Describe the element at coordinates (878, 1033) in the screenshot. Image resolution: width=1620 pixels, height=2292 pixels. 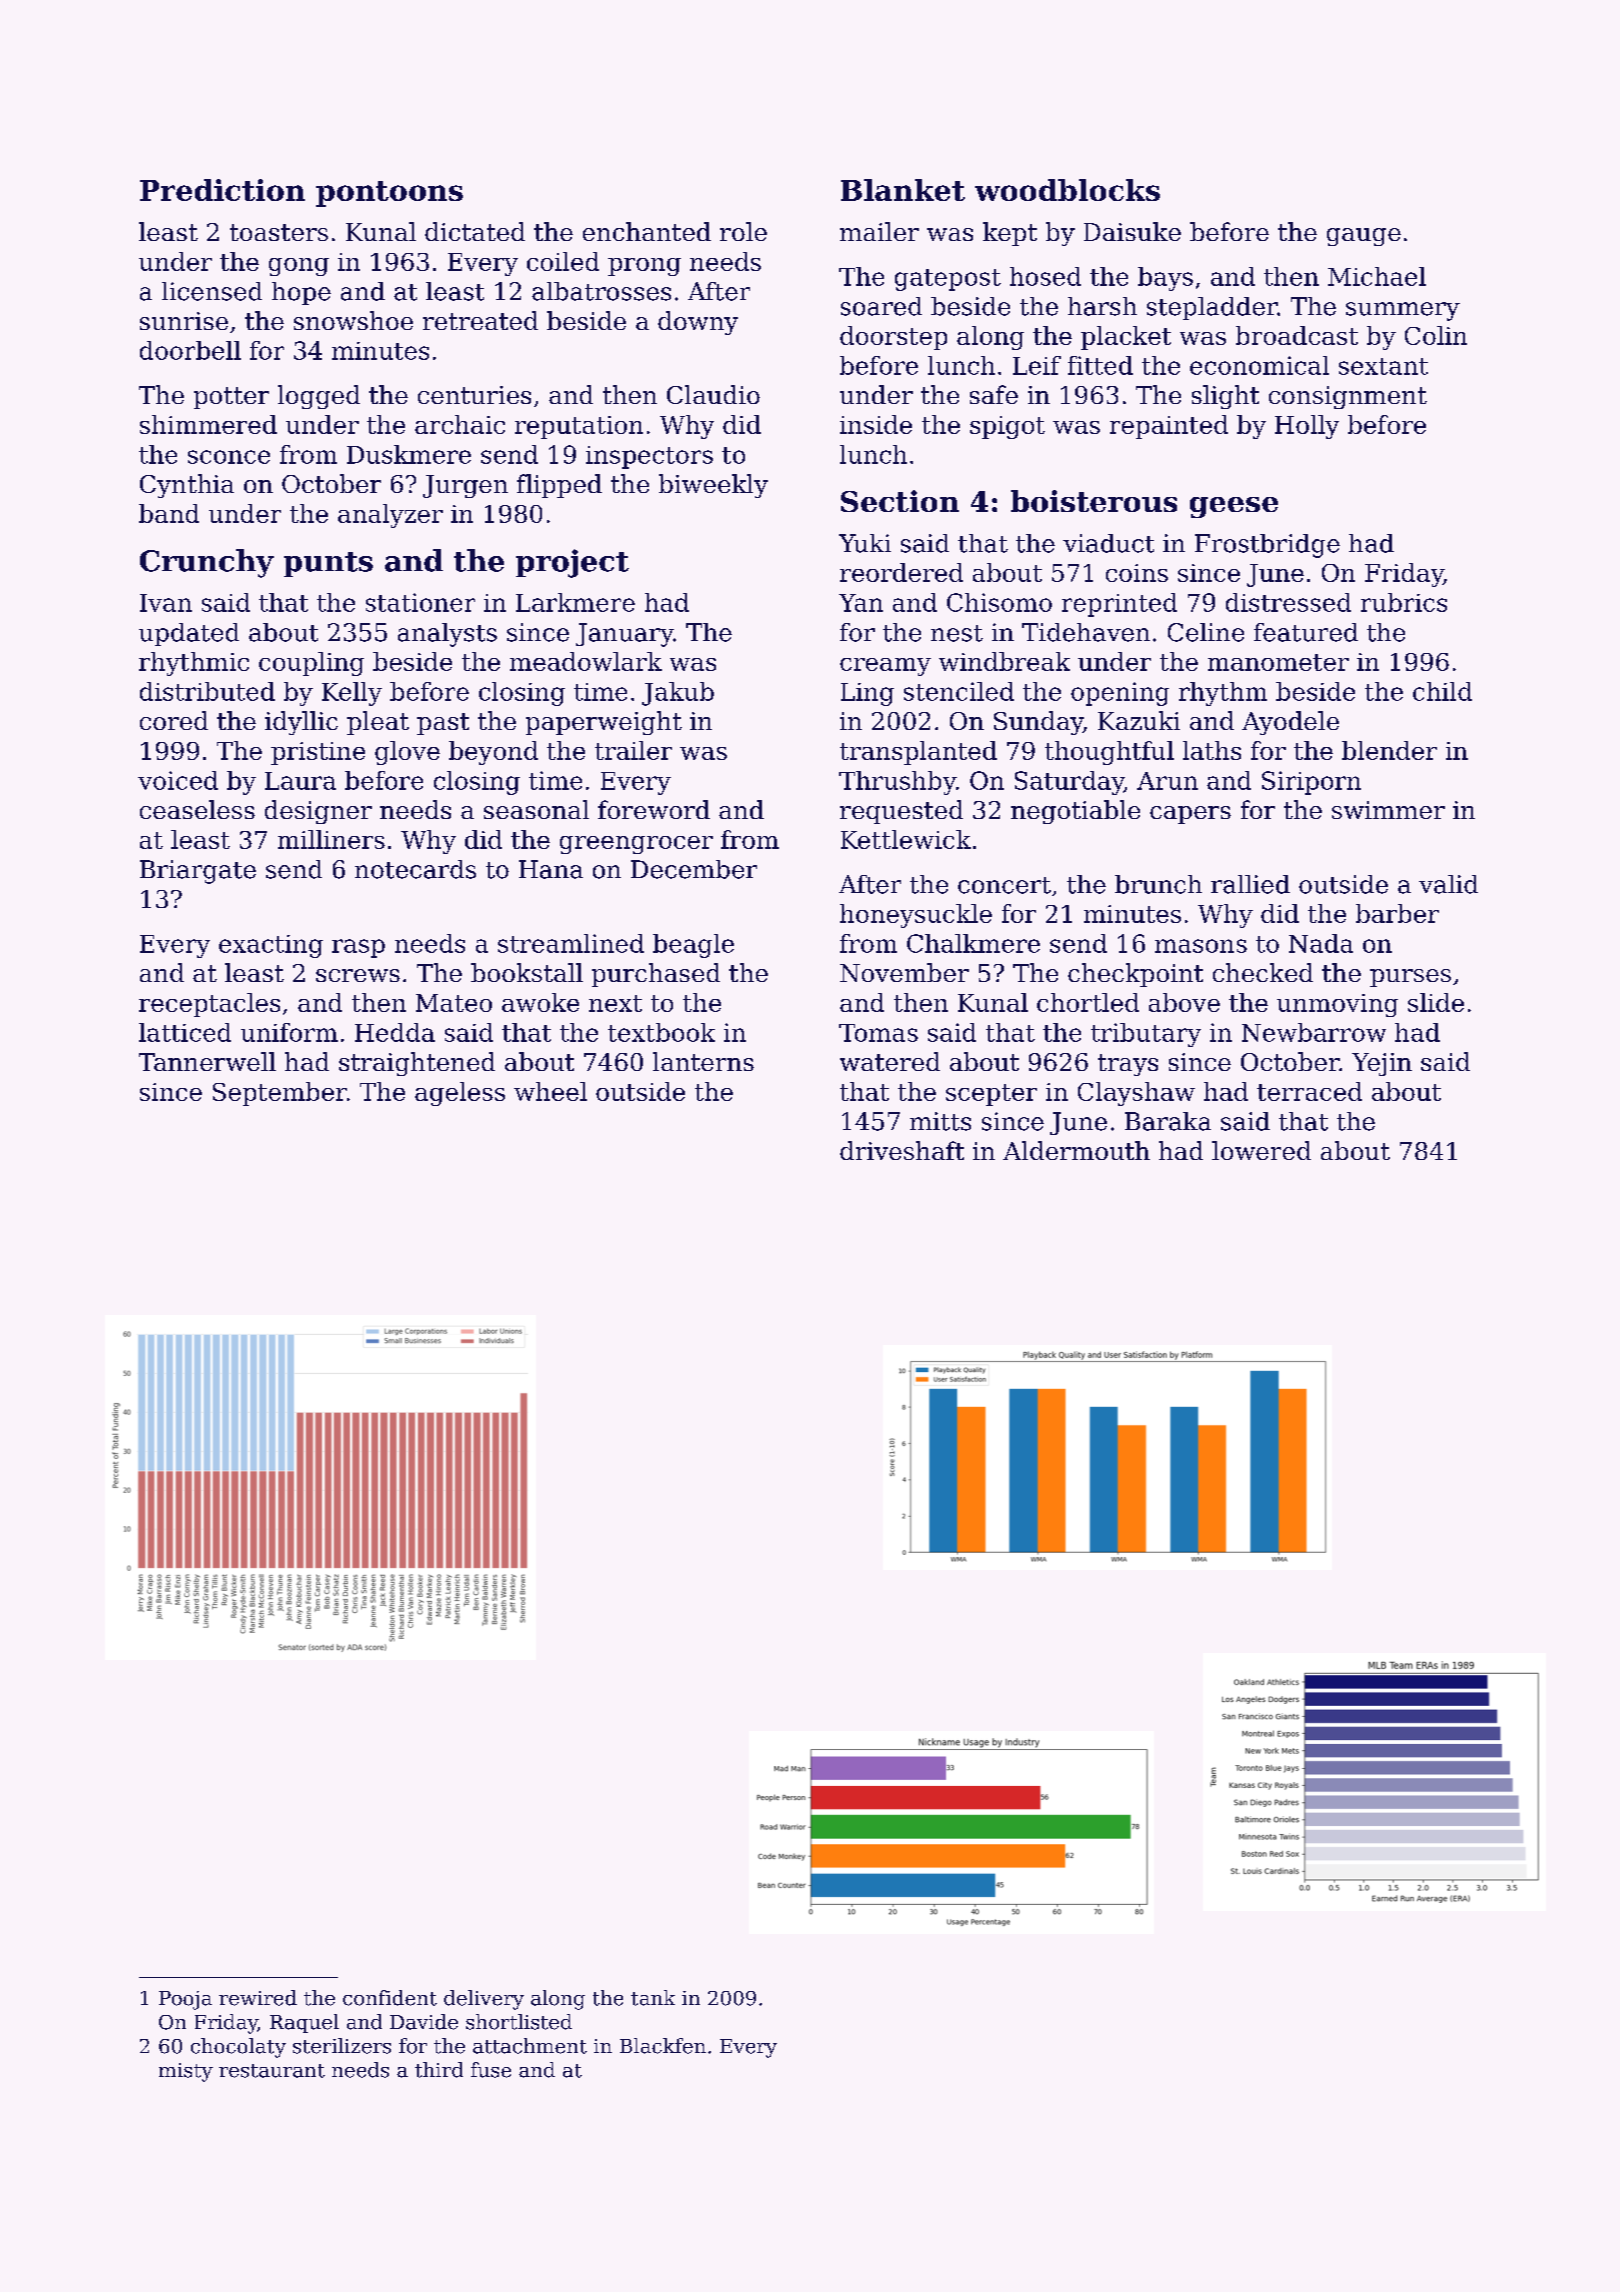
I see `Tomas` at that location.
